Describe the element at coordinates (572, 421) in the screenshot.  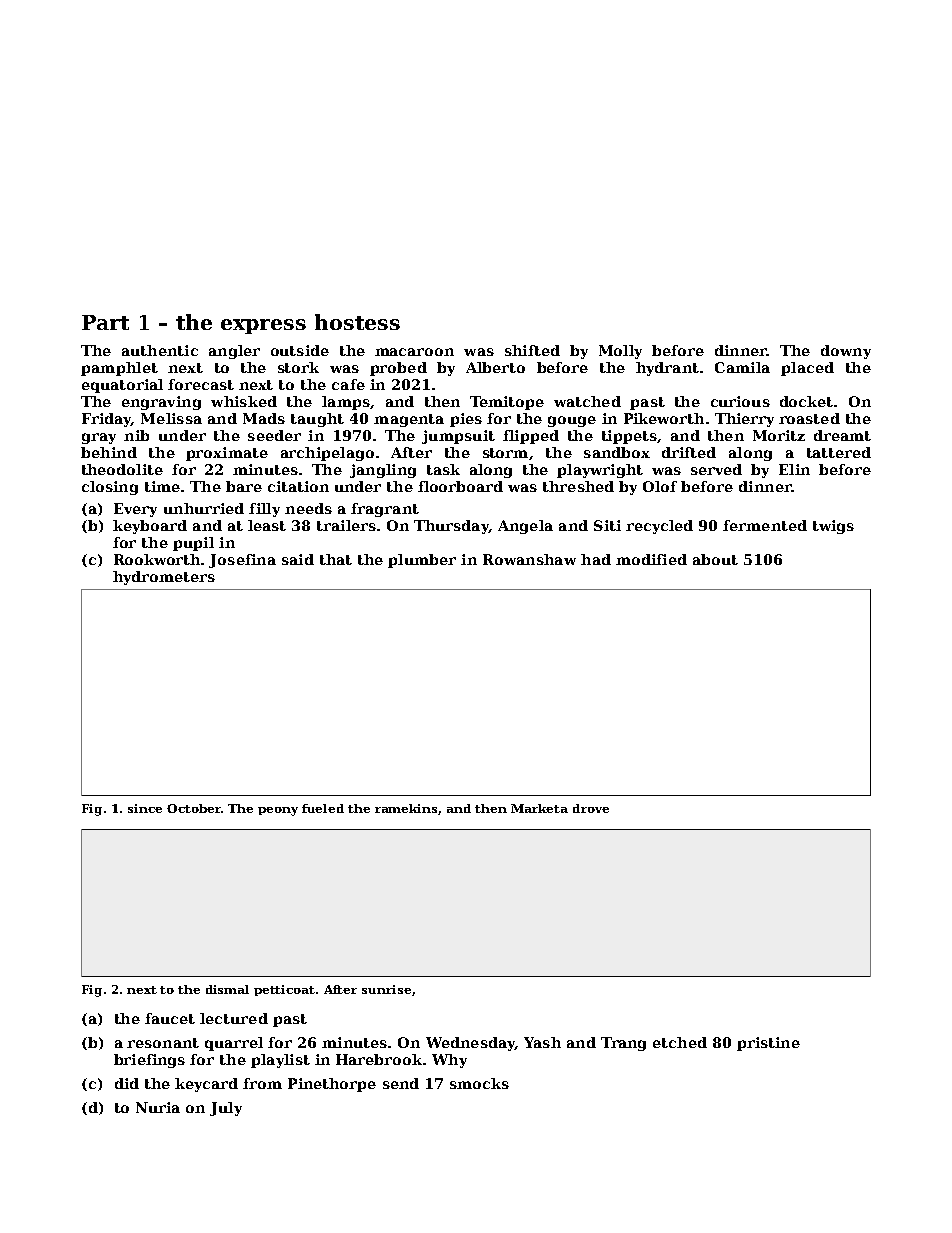
I see `gouge` at that location.
